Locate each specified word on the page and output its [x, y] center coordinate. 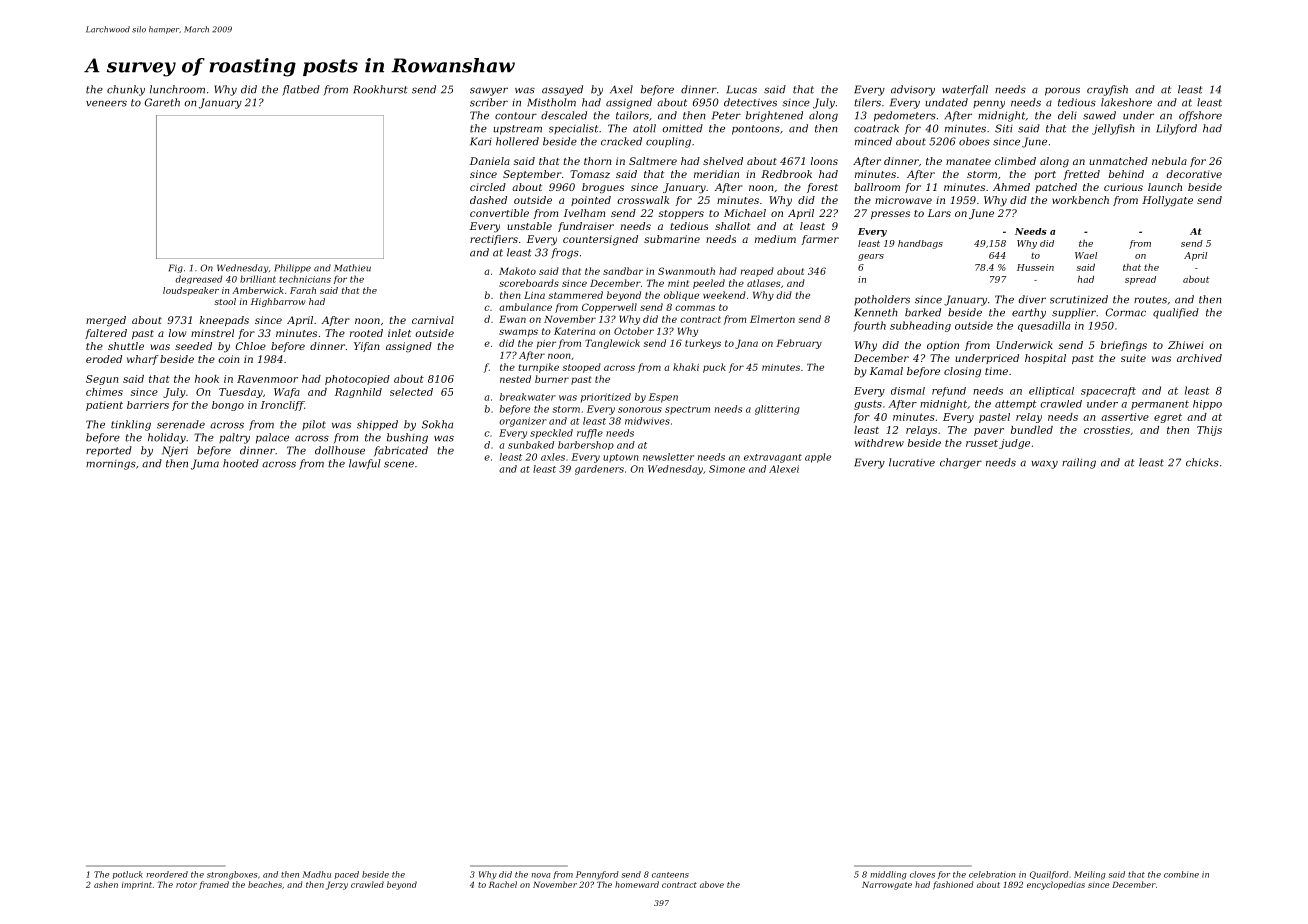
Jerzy [337, 885]
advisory [913, 90]
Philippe [292, 268]
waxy [1044, 464]
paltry [234, 438]
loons [824, 161]
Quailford [1049, 875]
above [712, 884]
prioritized [606, 398]
